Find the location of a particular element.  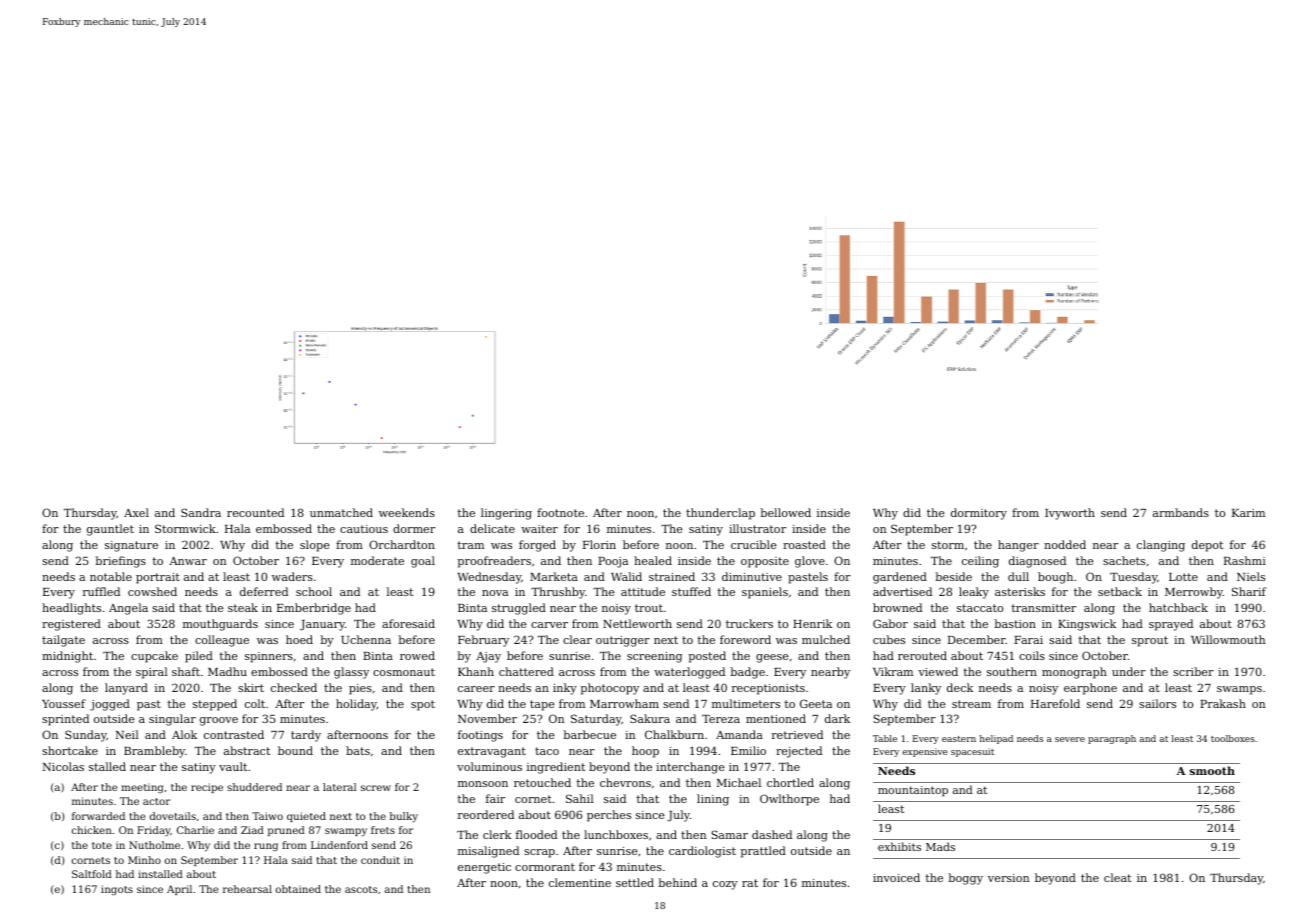

rung is located at coordinates (266, 847).
